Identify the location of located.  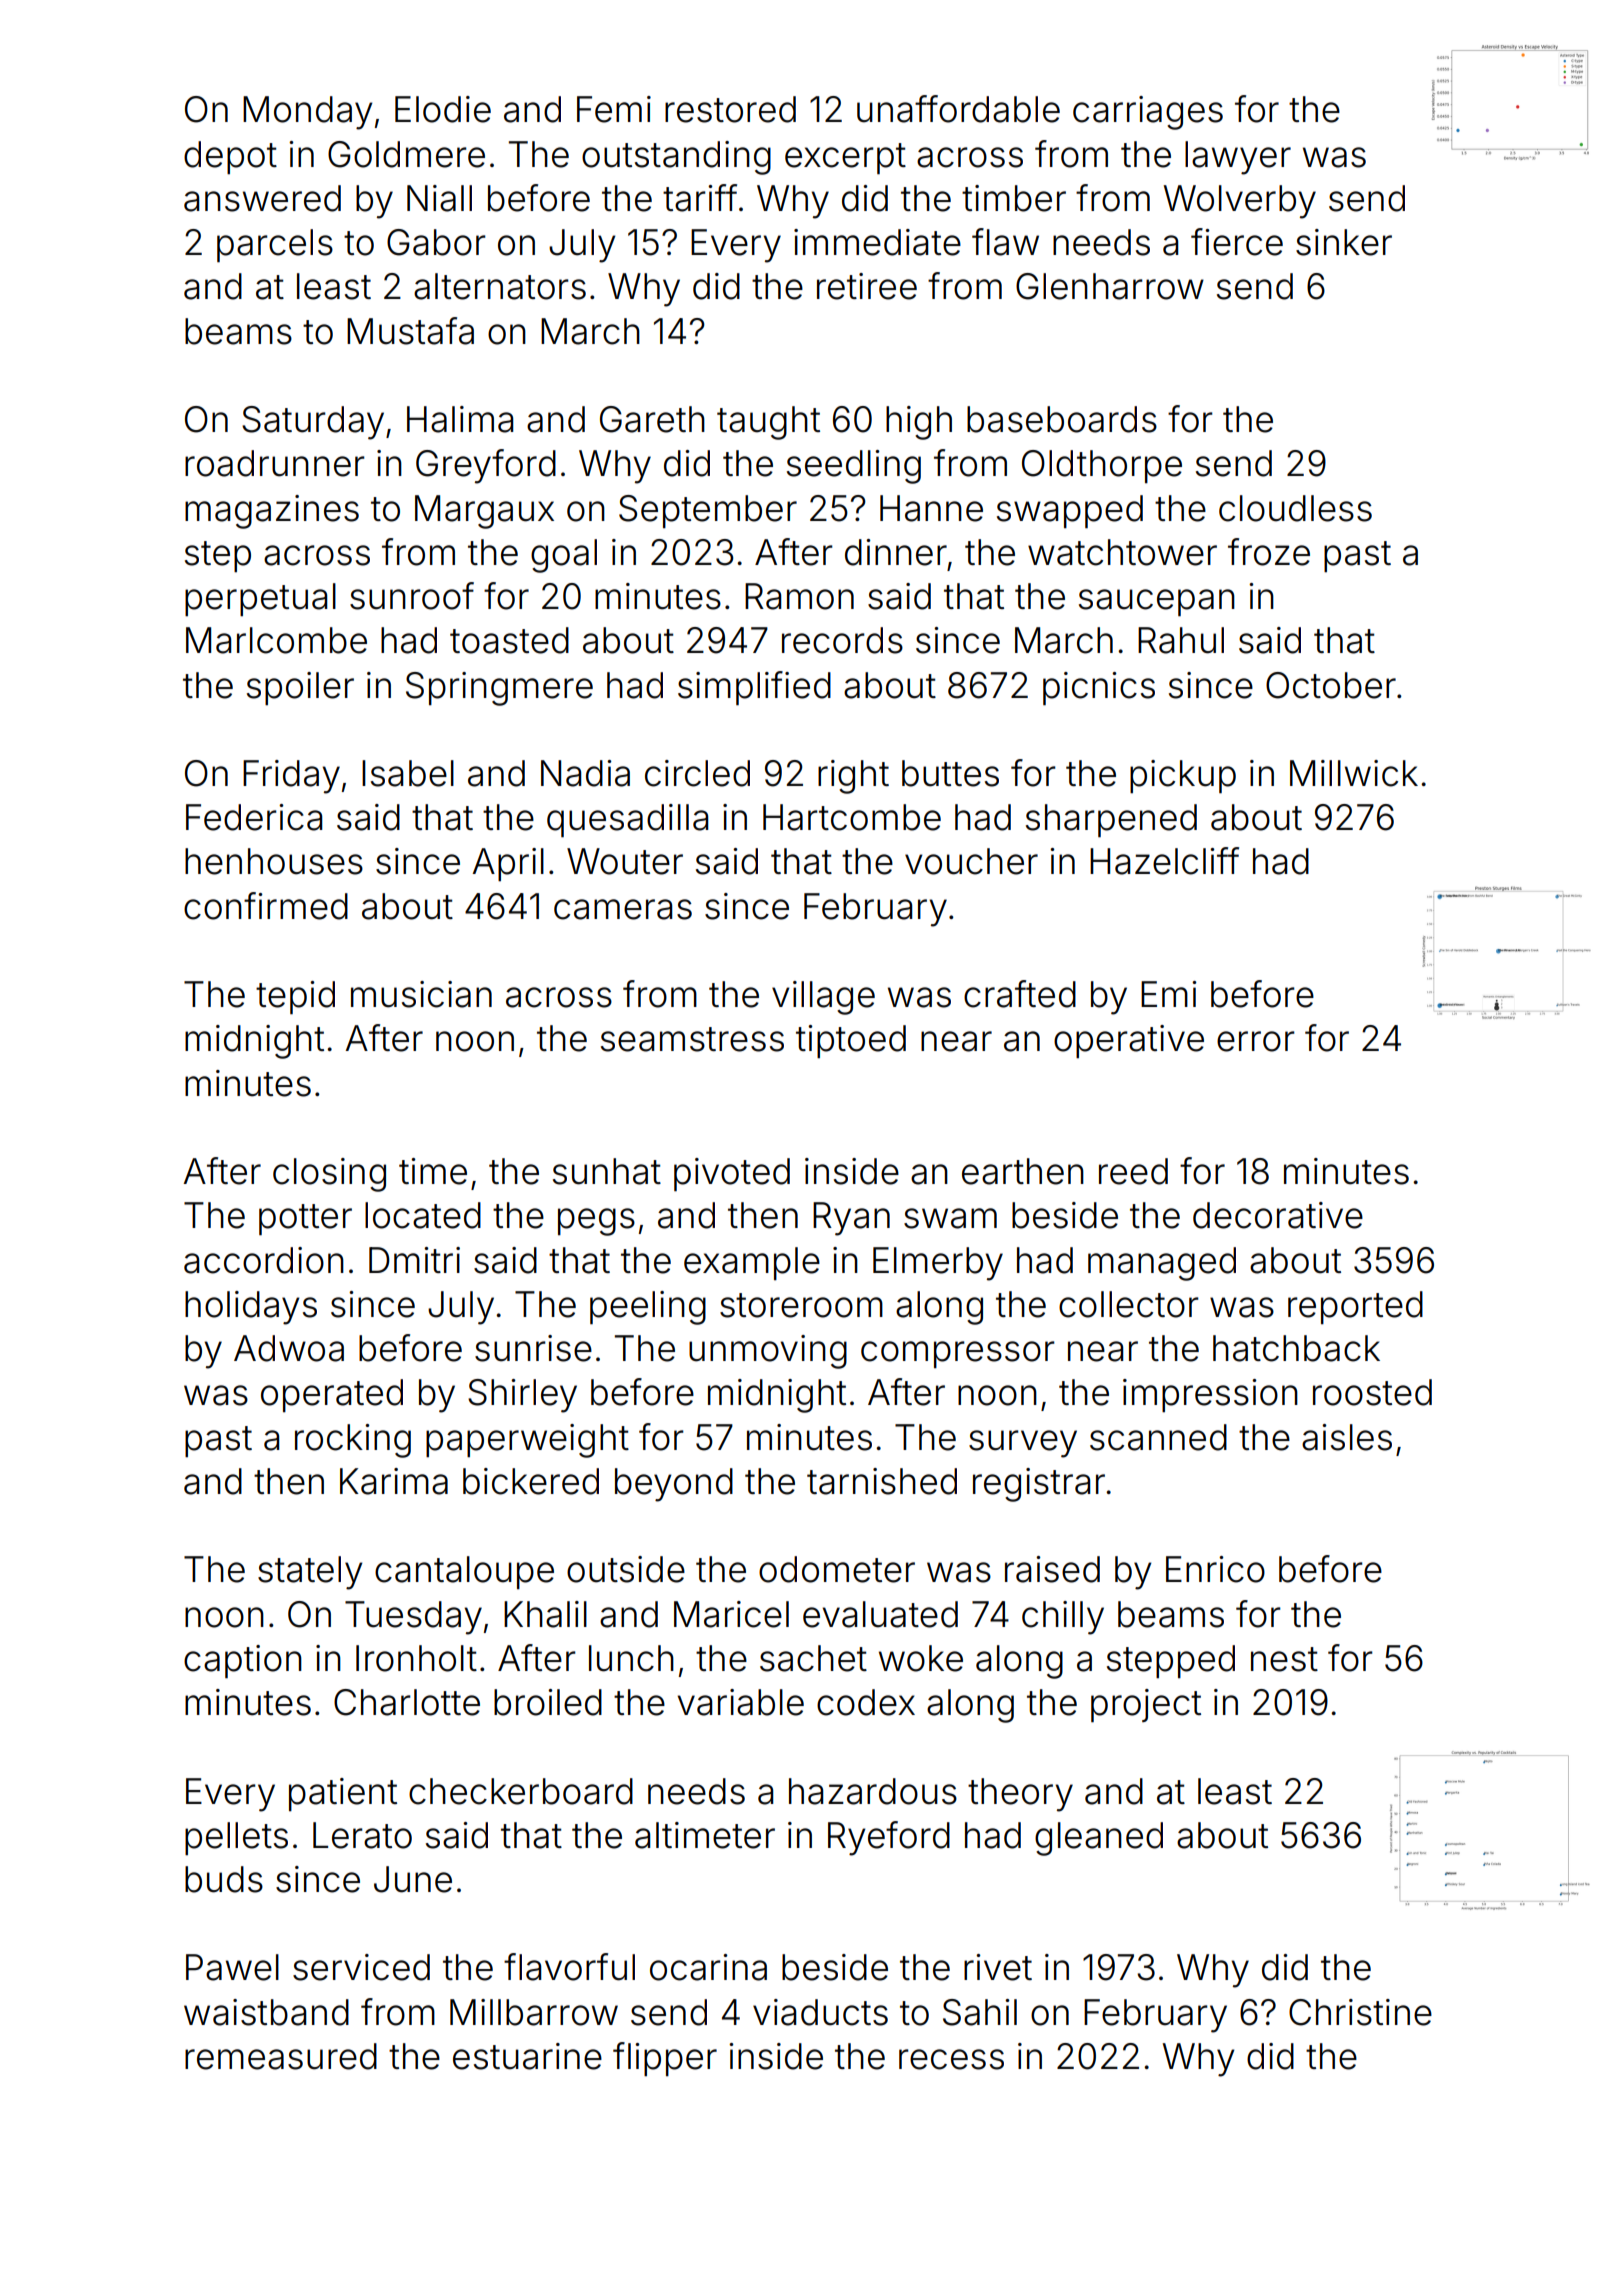
(423, 1215).
